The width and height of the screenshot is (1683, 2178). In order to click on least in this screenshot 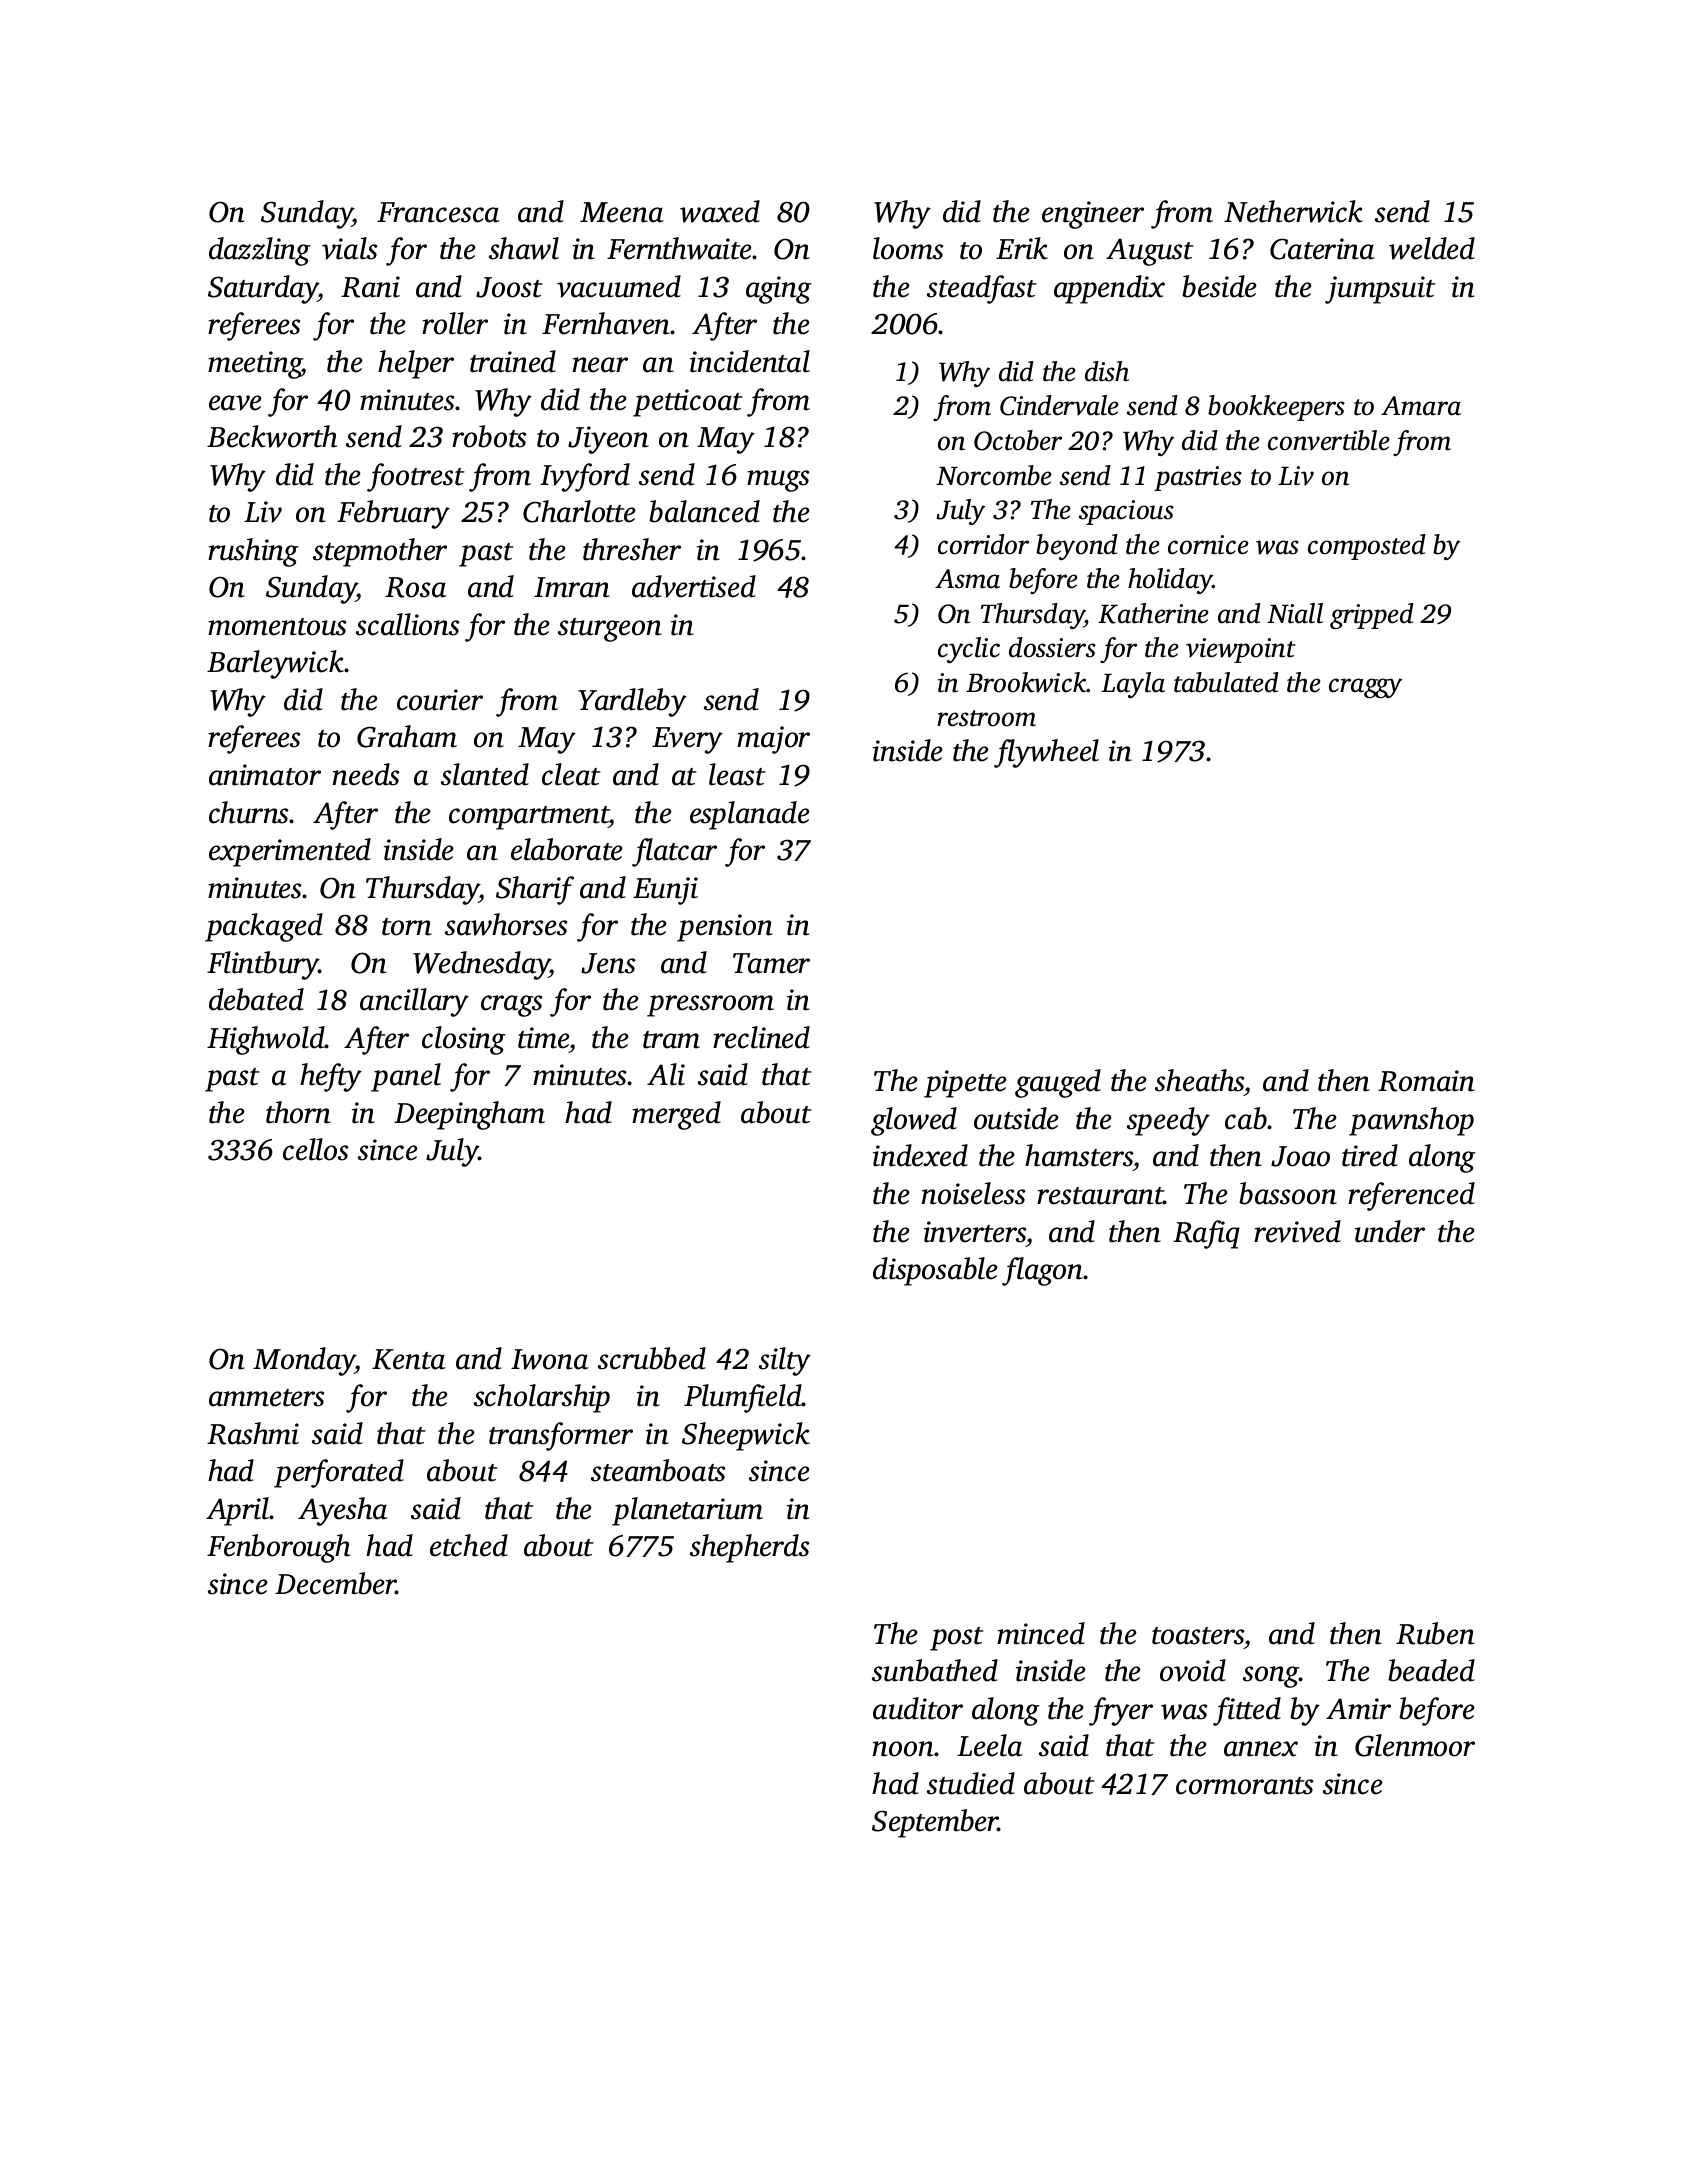, I will do `click(737, 774)`.
